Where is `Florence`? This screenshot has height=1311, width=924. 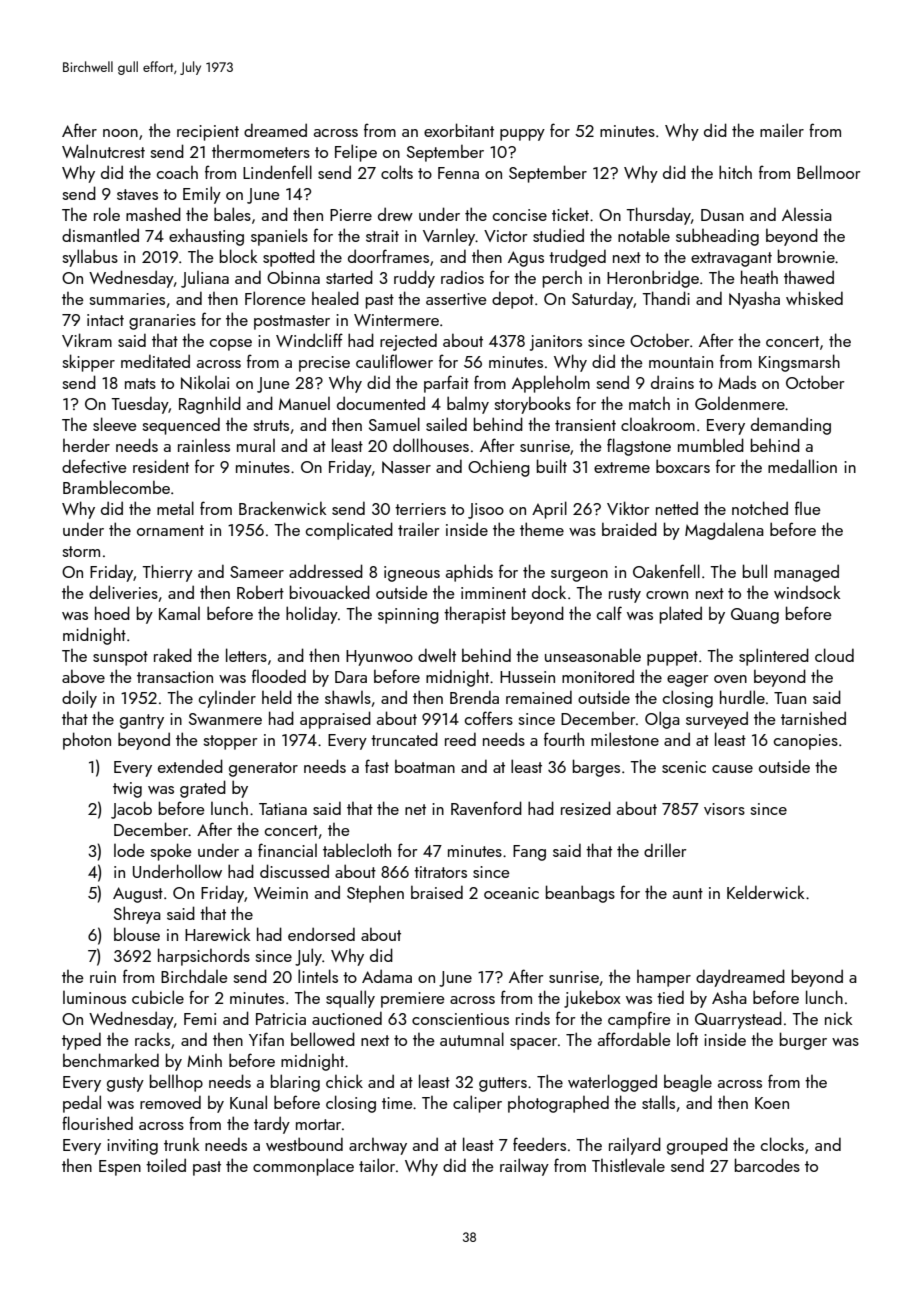
Florence is located at coordinates (275, 298).
